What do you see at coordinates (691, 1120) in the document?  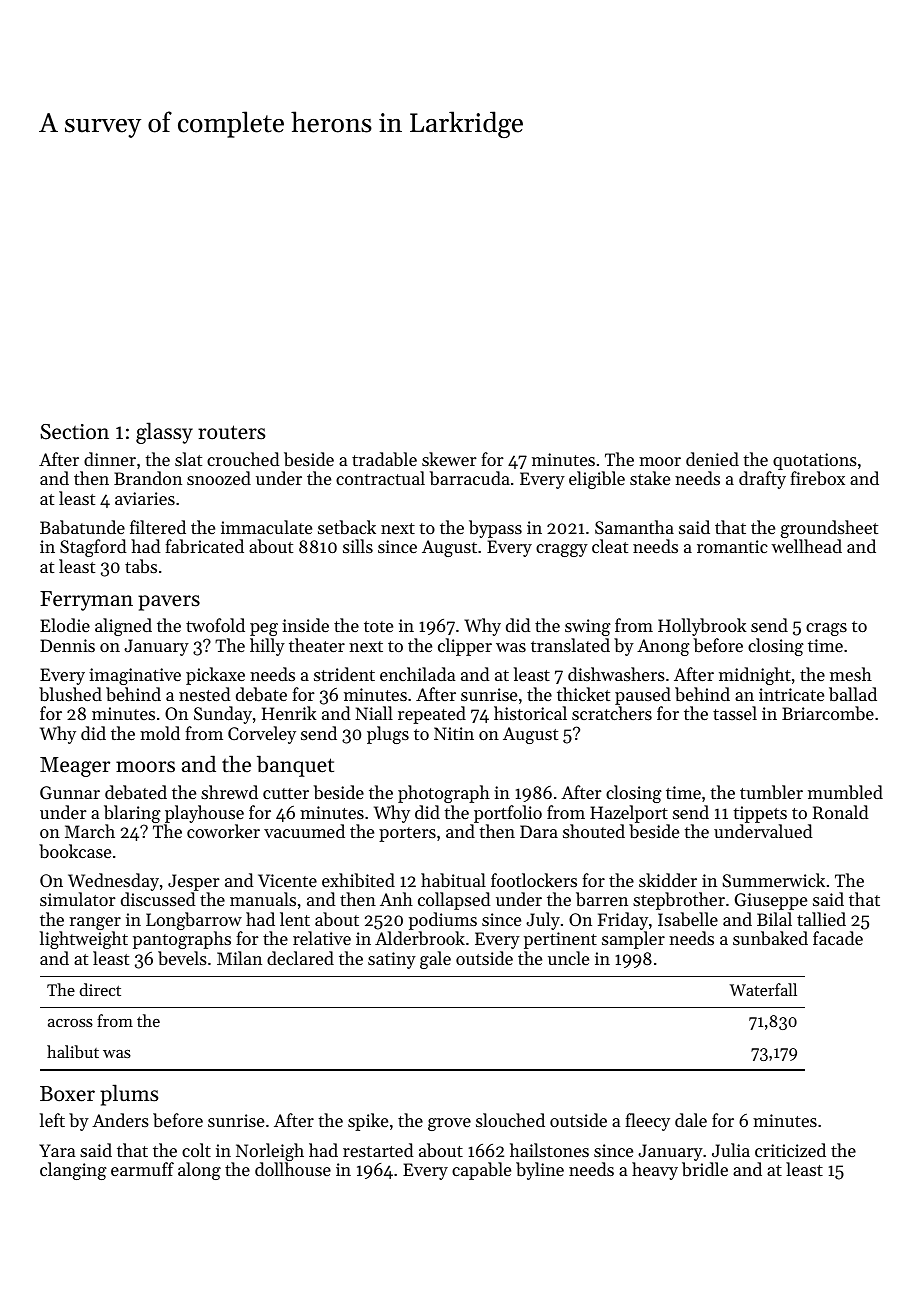 I see `dale` at bounding box center [691, 1120].
